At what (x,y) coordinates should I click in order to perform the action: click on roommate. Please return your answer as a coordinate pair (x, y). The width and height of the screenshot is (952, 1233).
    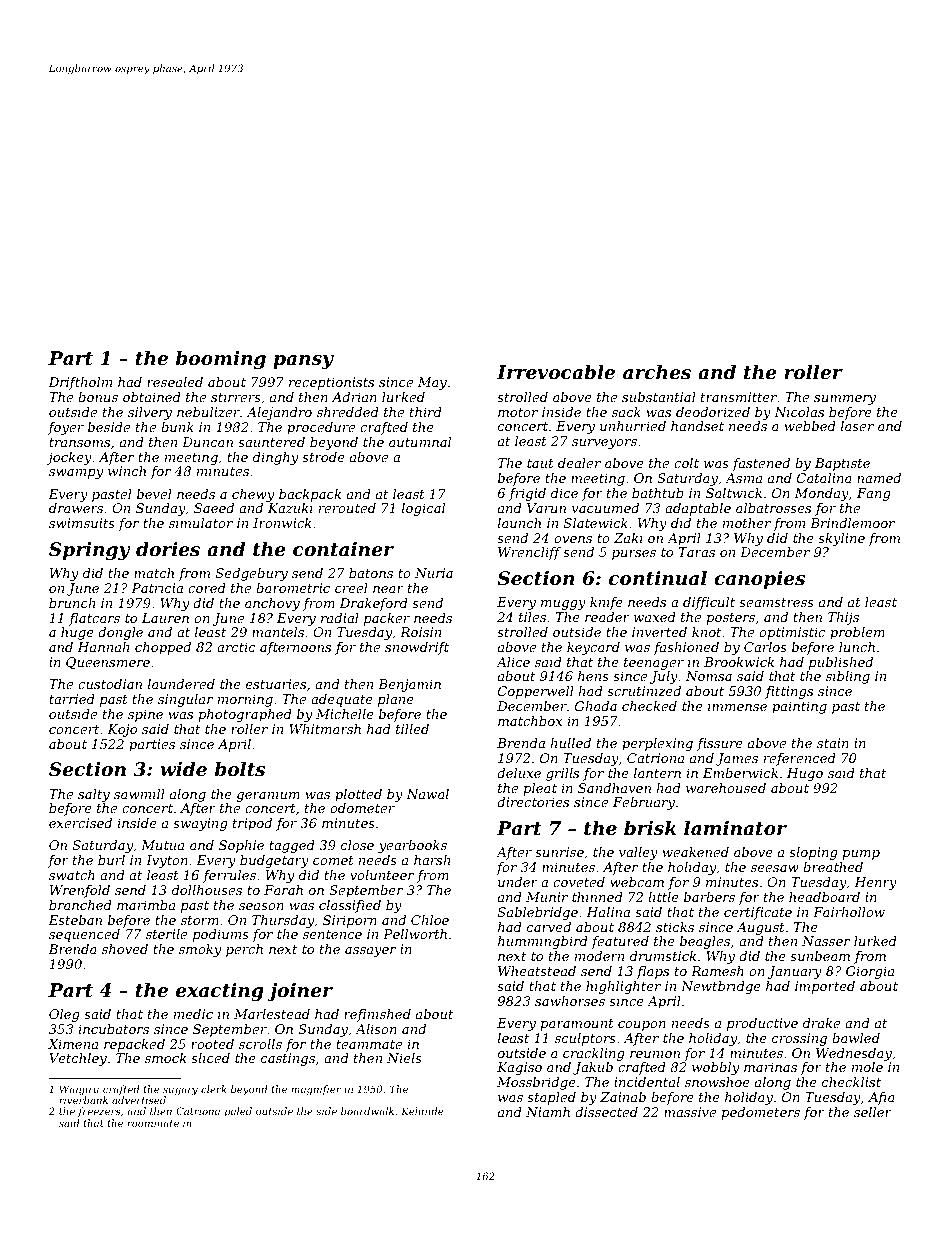
    Looking at the image, I should click on (153, 1123).
